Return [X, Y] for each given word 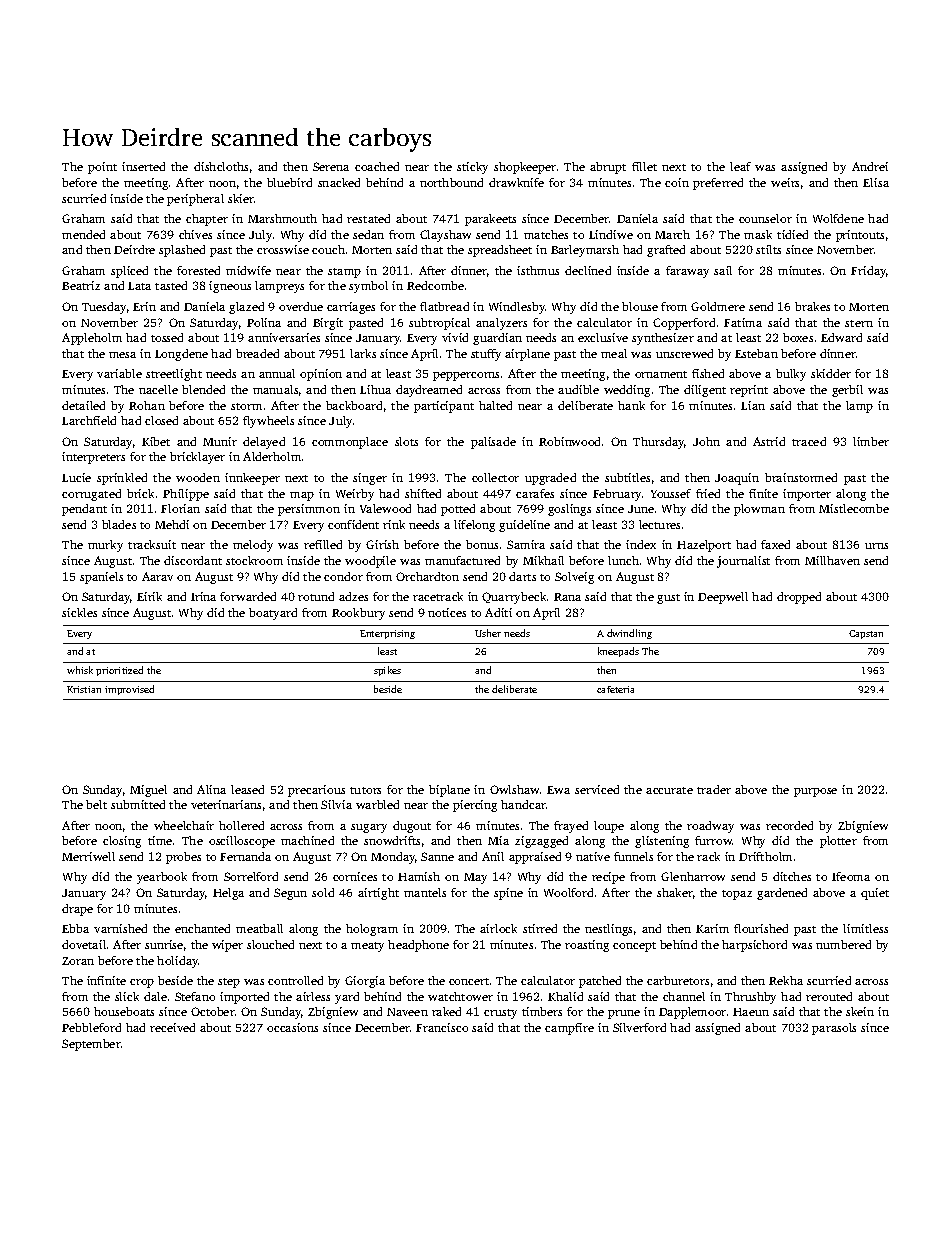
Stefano [195, 996]
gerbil [847, 391]
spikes [387, 671]
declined [588, 270]
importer [807, 495]
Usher [488, 633]
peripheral [195, 200]
